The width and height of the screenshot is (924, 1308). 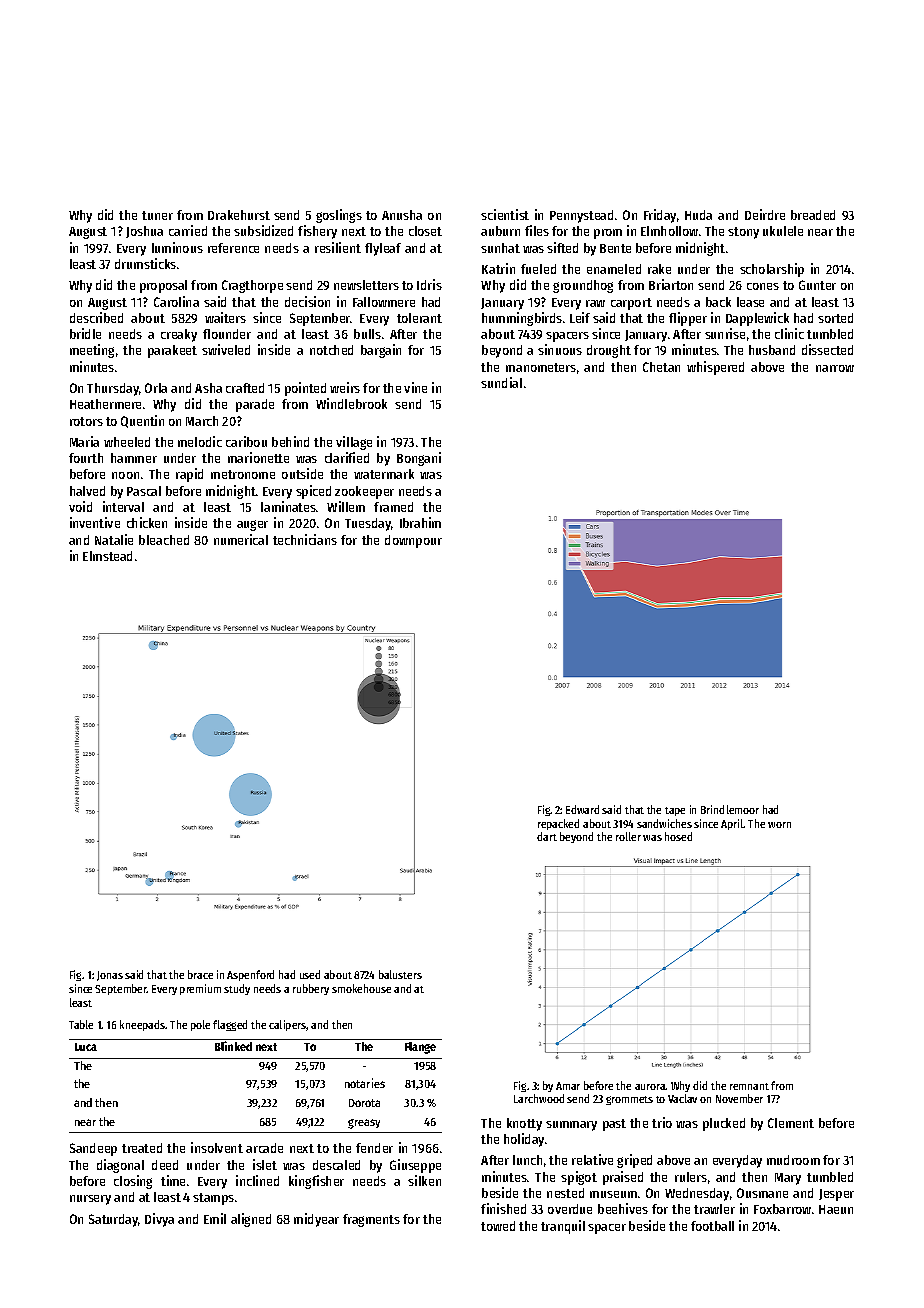 What do you see at coordinates (157, 215) in the screenshot?
I see `tuner` at bounding box center [157, 215].
